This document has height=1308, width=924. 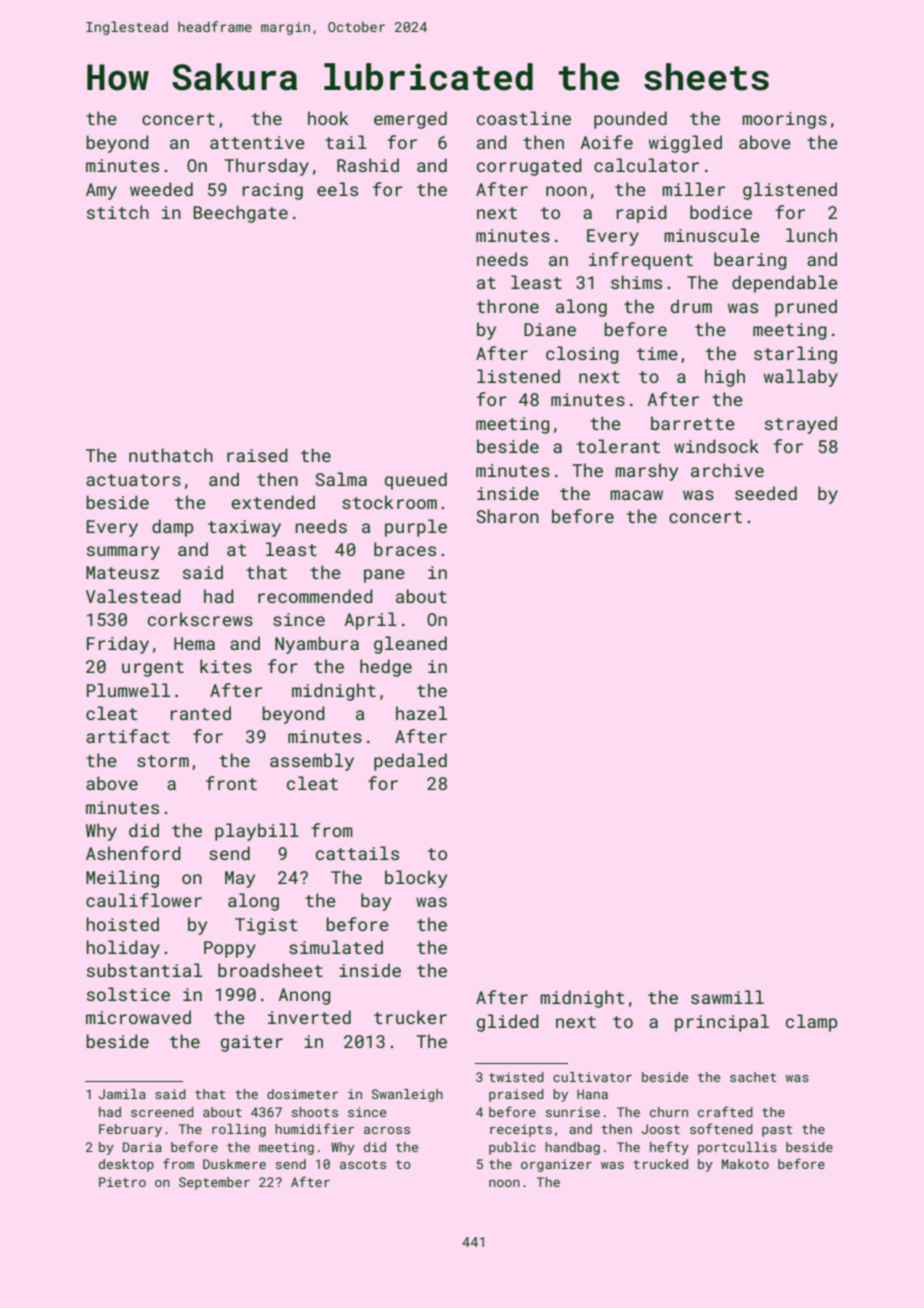 What do you see at coordinates (257, 832) in the document?
I see `playbill` at bounding box center [257, 832].
